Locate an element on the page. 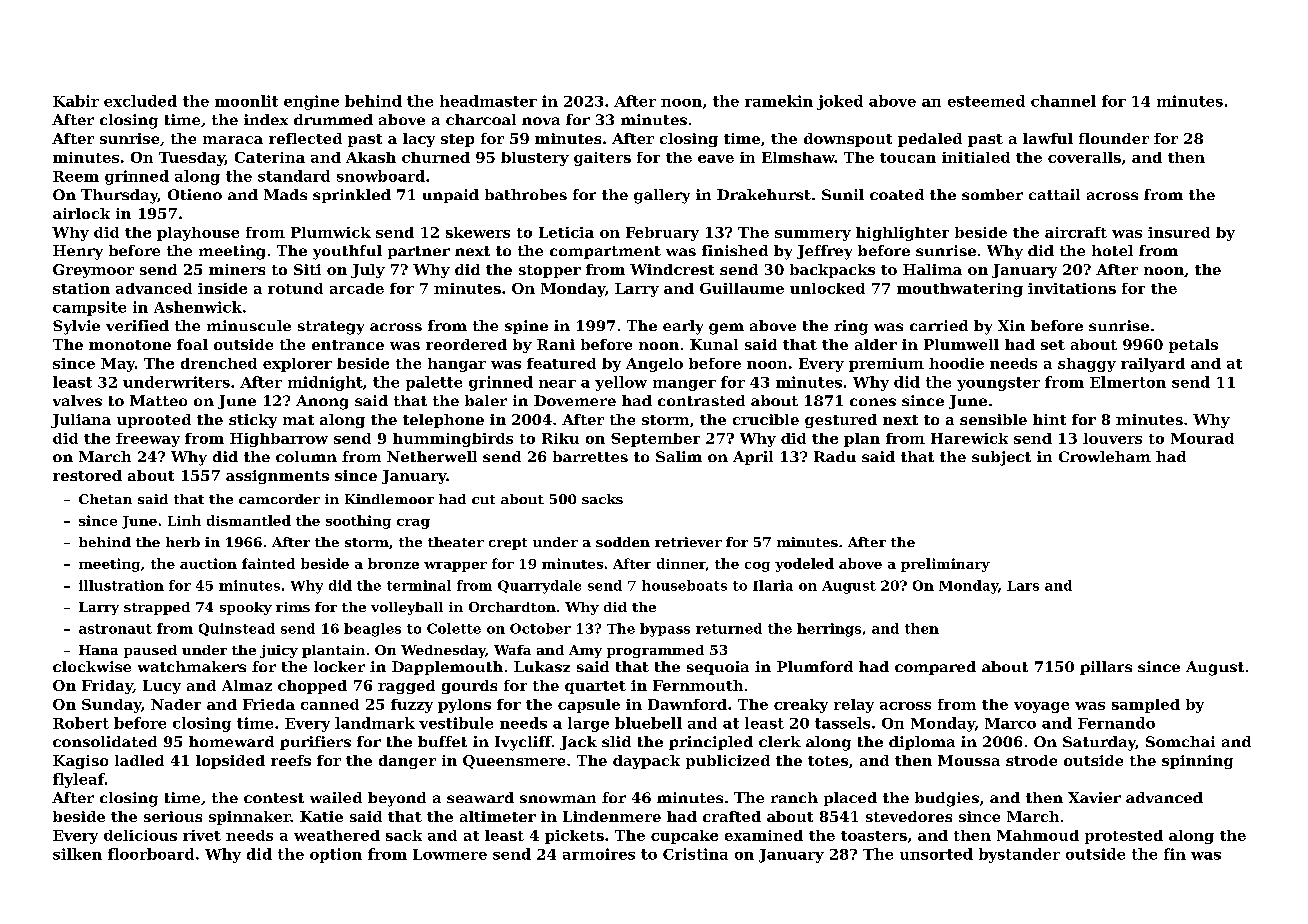  uprooted is located at coordinates (154, 421).
